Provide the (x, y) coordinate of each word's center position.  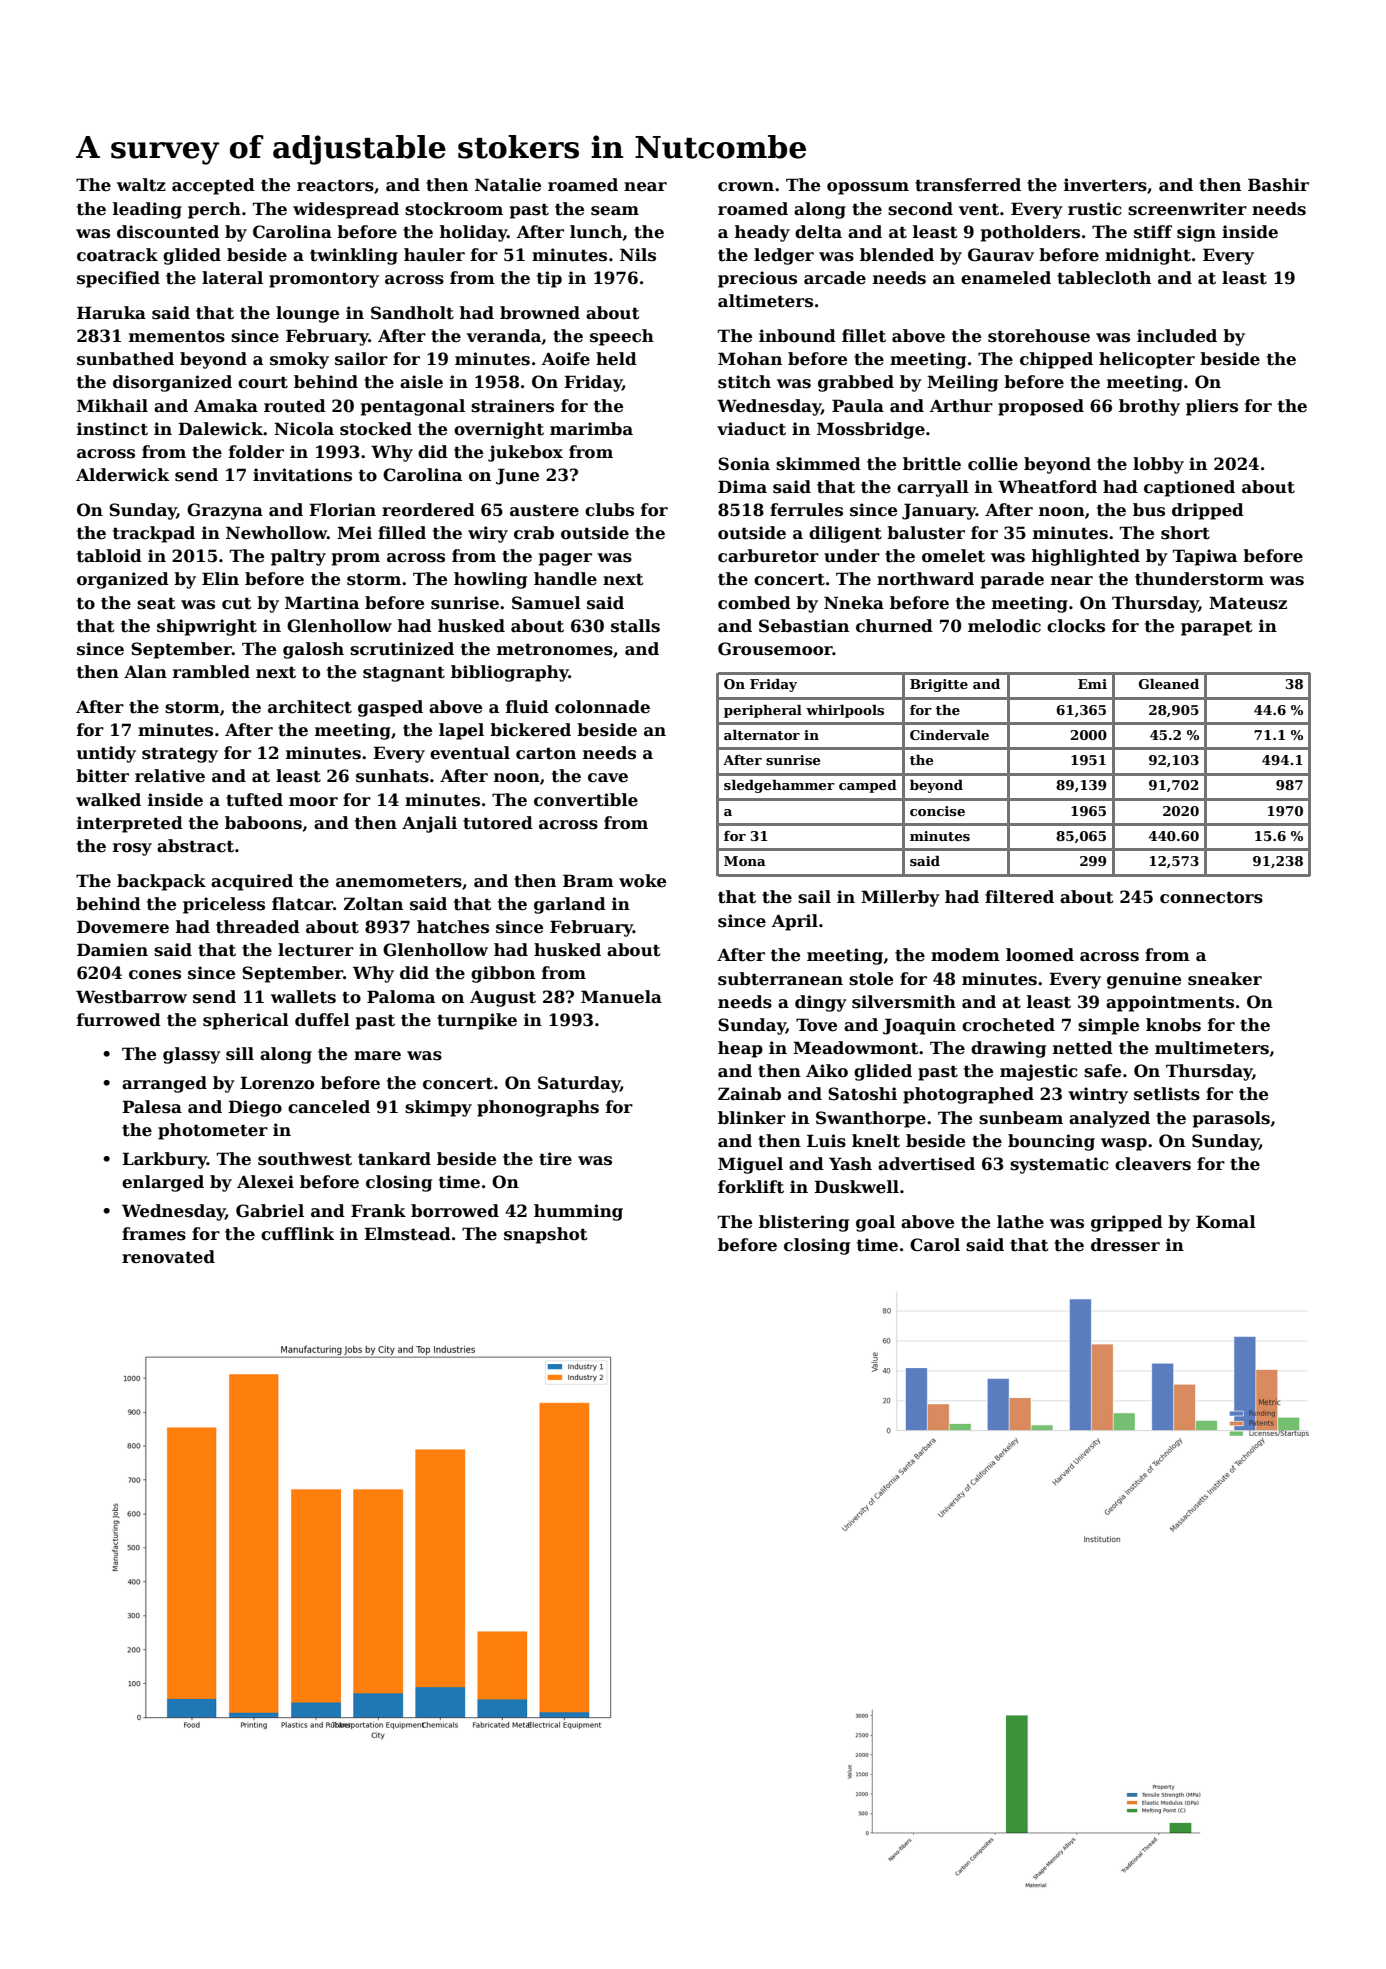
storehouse (1039, 336)
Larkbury (164, 1160)
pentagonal (413, 407)
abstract (195, 846)
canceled (329, 1107)
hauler (434, 255)
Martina (322, 603)
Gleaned (1169, 684)
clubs (609, 510)
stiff (1153, 232)
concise (937, 811)
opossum (868, 188)
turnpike (477, 1021)
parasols (1231, 1119)
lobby (1158, 465)
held (616, 359)
